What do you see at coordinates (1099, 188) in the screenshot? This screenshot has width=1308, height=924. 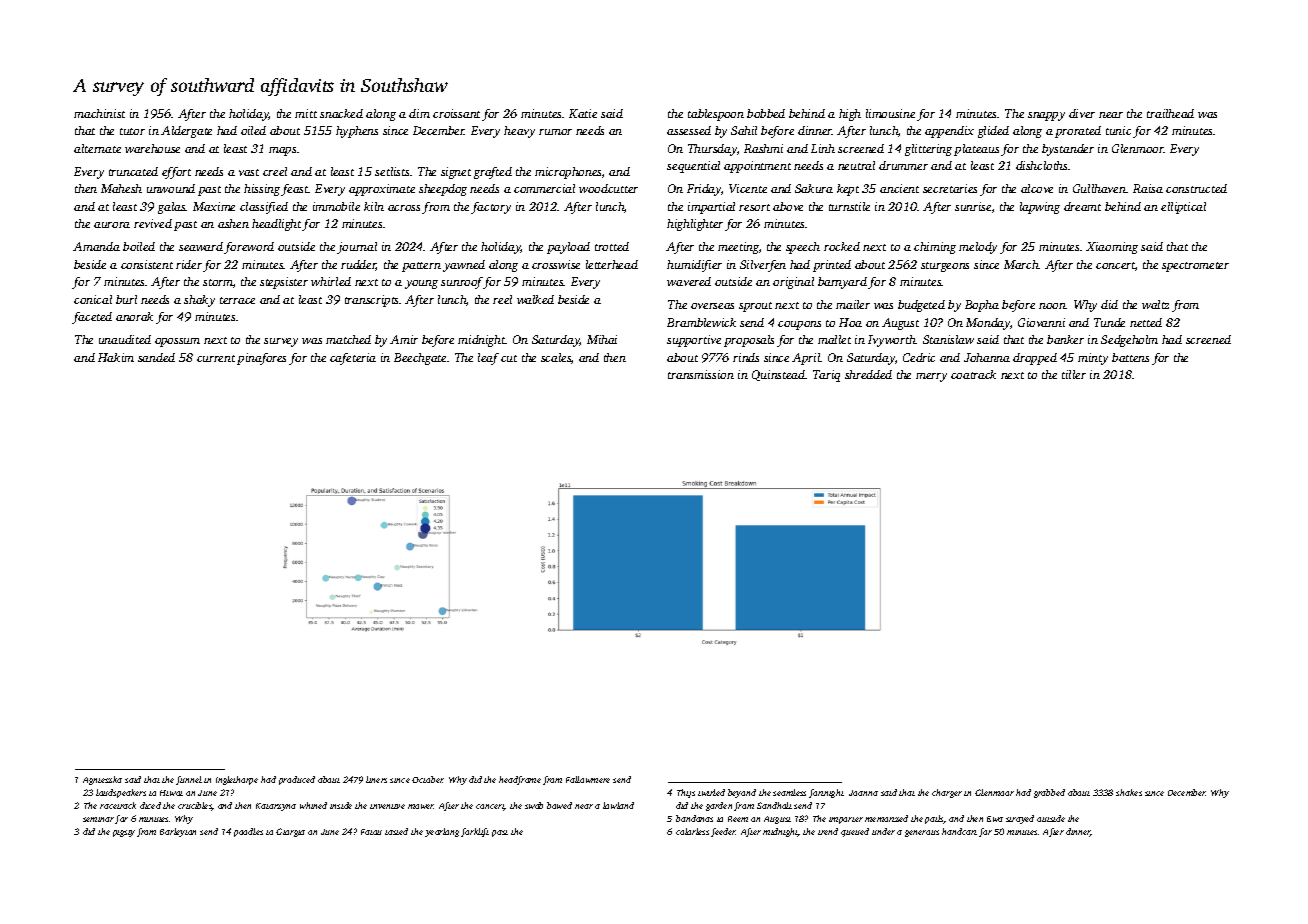 I see `Gullhaven` at bounding box center [1099, 188].
